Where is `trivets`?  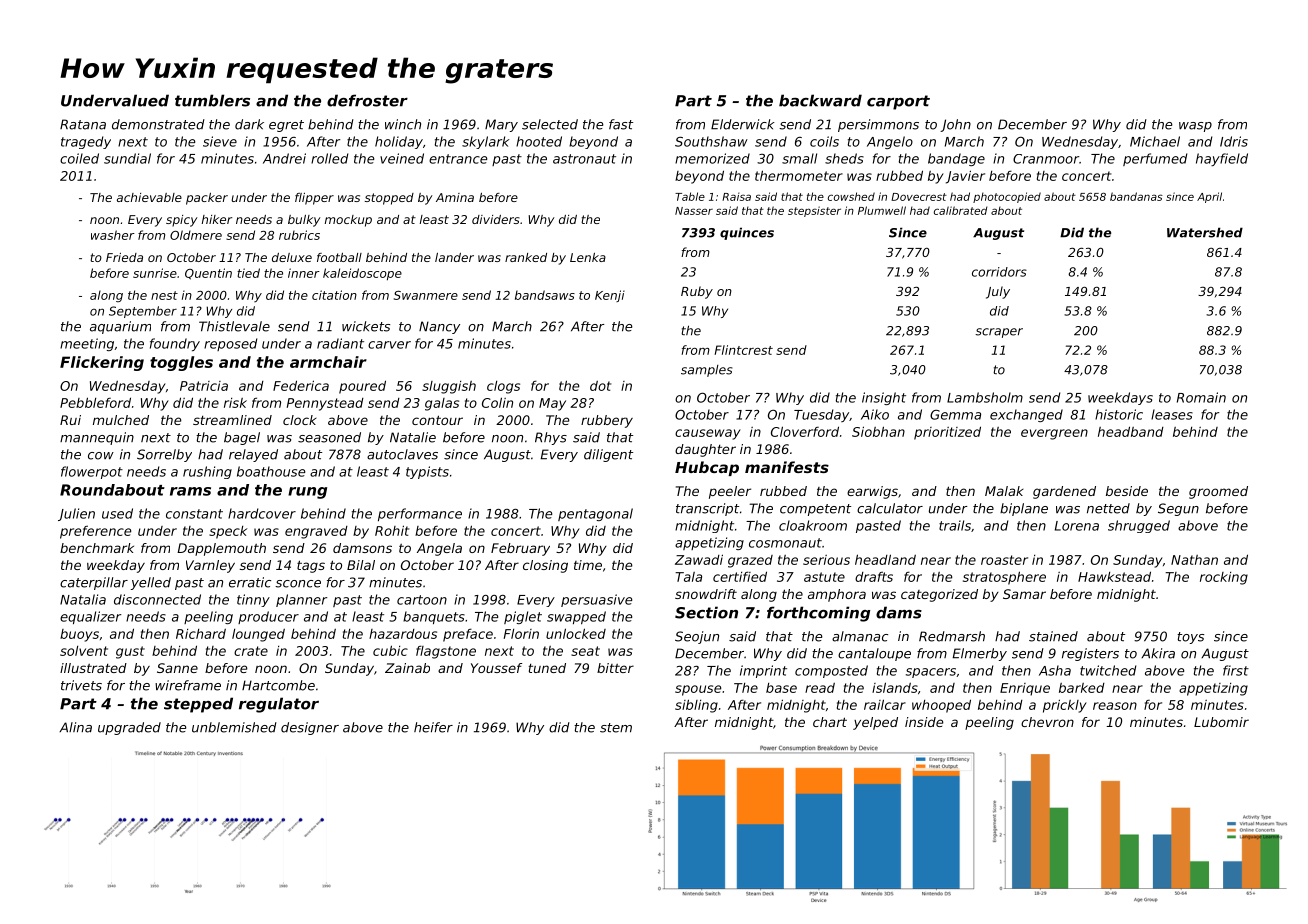
trivets is located at coordinates (81, 685).
